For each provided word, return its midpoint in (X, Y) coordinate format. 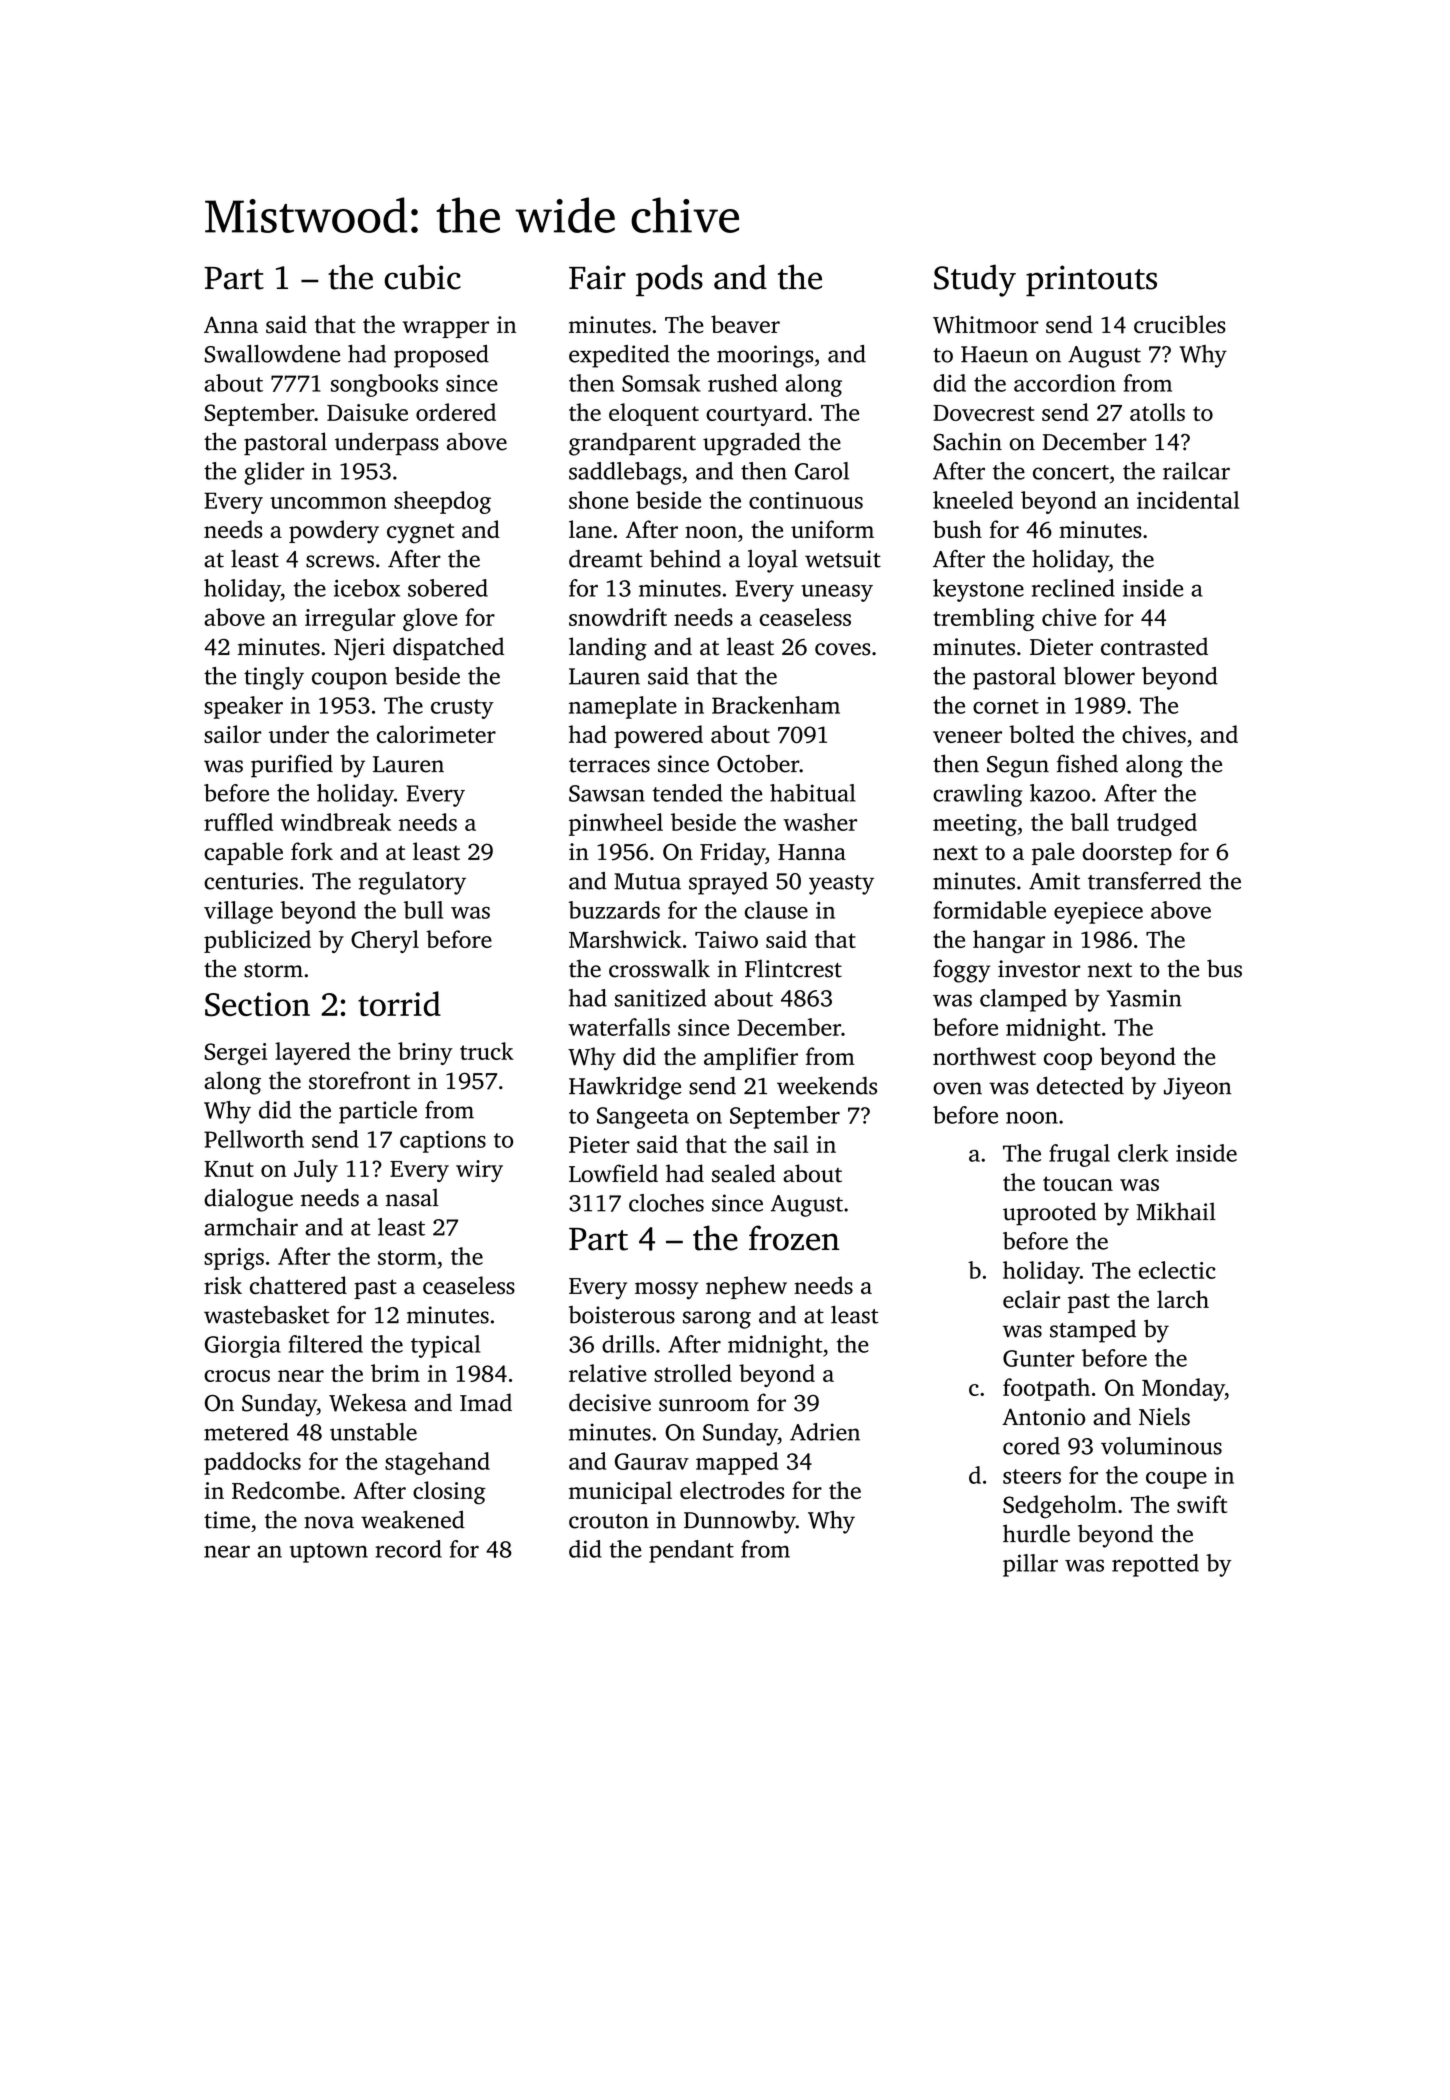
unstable (373, 1432)
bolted (1042, 734)
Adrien (825, 1432)
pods (669, 280)
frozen (794, 1238)
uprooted (1050, 1214)
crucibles (1180, 324)
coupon (349, 681)
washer (820, 822)
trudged (1157, 824)
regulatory (412, 883)
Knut (229, 1169)
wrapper (446, 329)
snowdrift (618, 617)
